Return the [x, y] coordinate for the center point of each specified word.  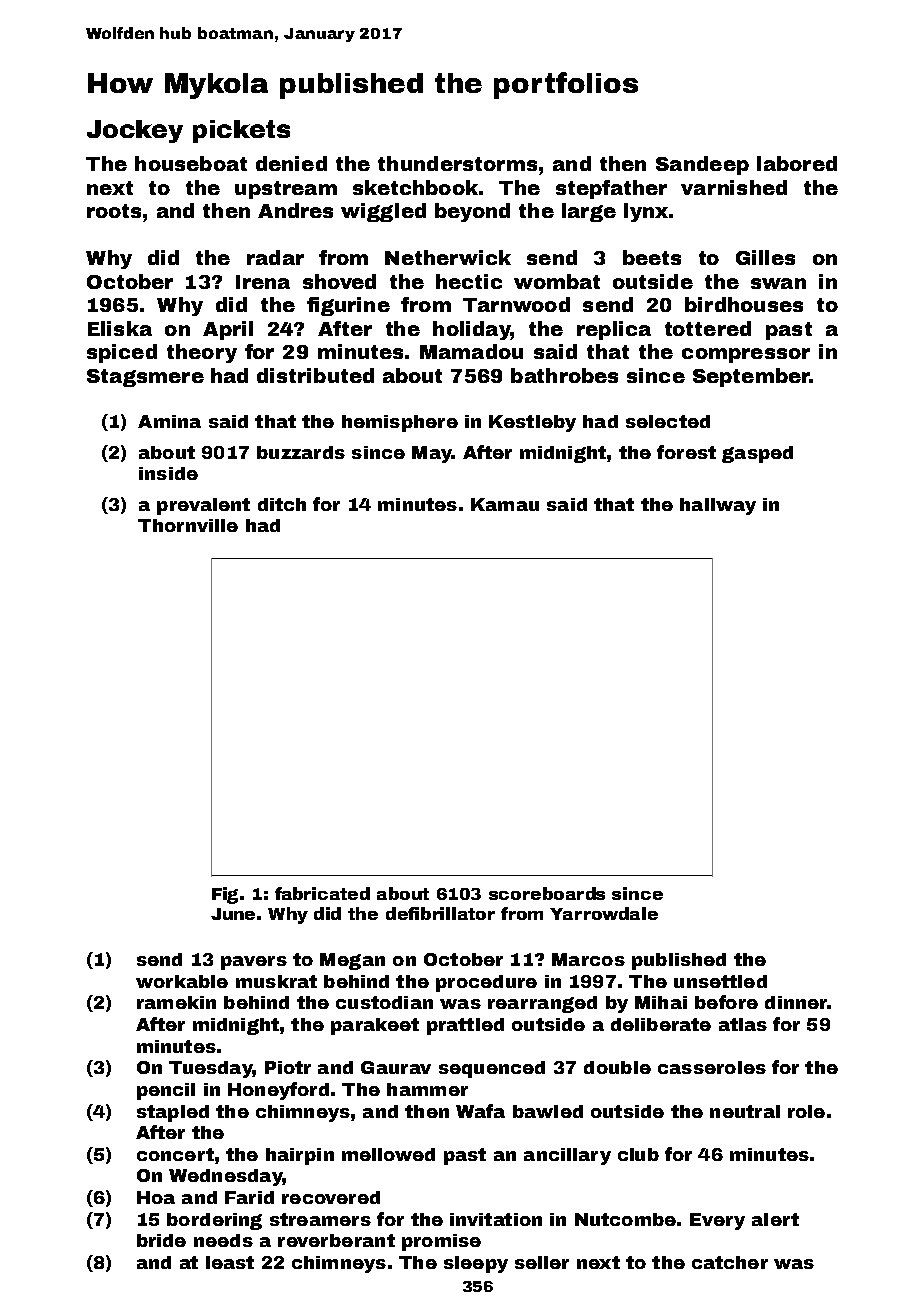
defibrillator [440, 913]
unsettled [720, 981]
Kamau [505, 504]
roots [114, 211]
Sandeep [702, 165]
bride [161, 1240]
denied [291, 163]
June [233, 914]
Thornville [188, 525]
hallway [718, 506]
